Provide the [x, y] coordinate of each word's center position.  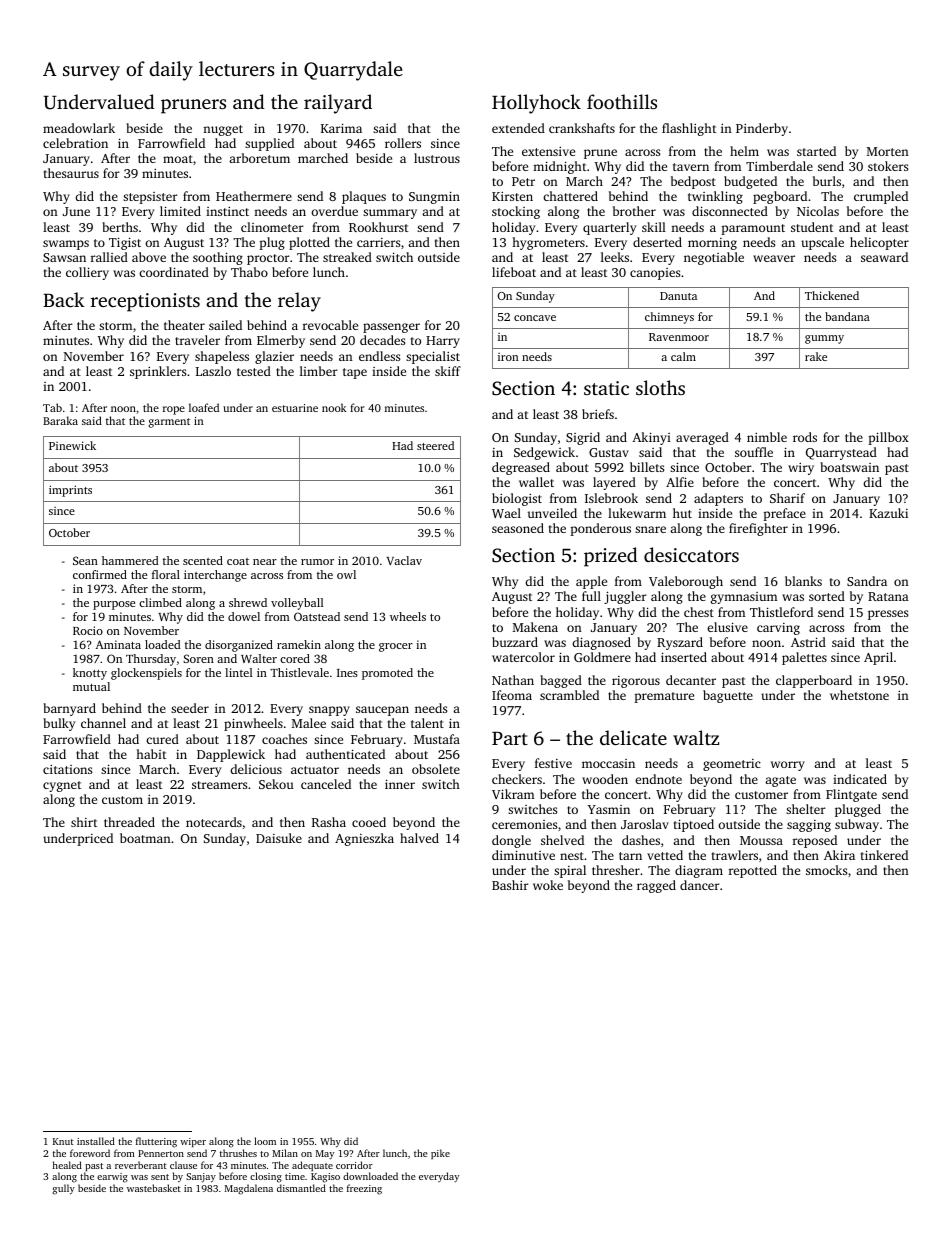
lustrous [437, 158]
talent [427, 723]
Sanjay [201, 1178]
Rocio [88, 630]
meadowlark [79, 128]
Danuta [678, 296]
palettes [804, 658]
